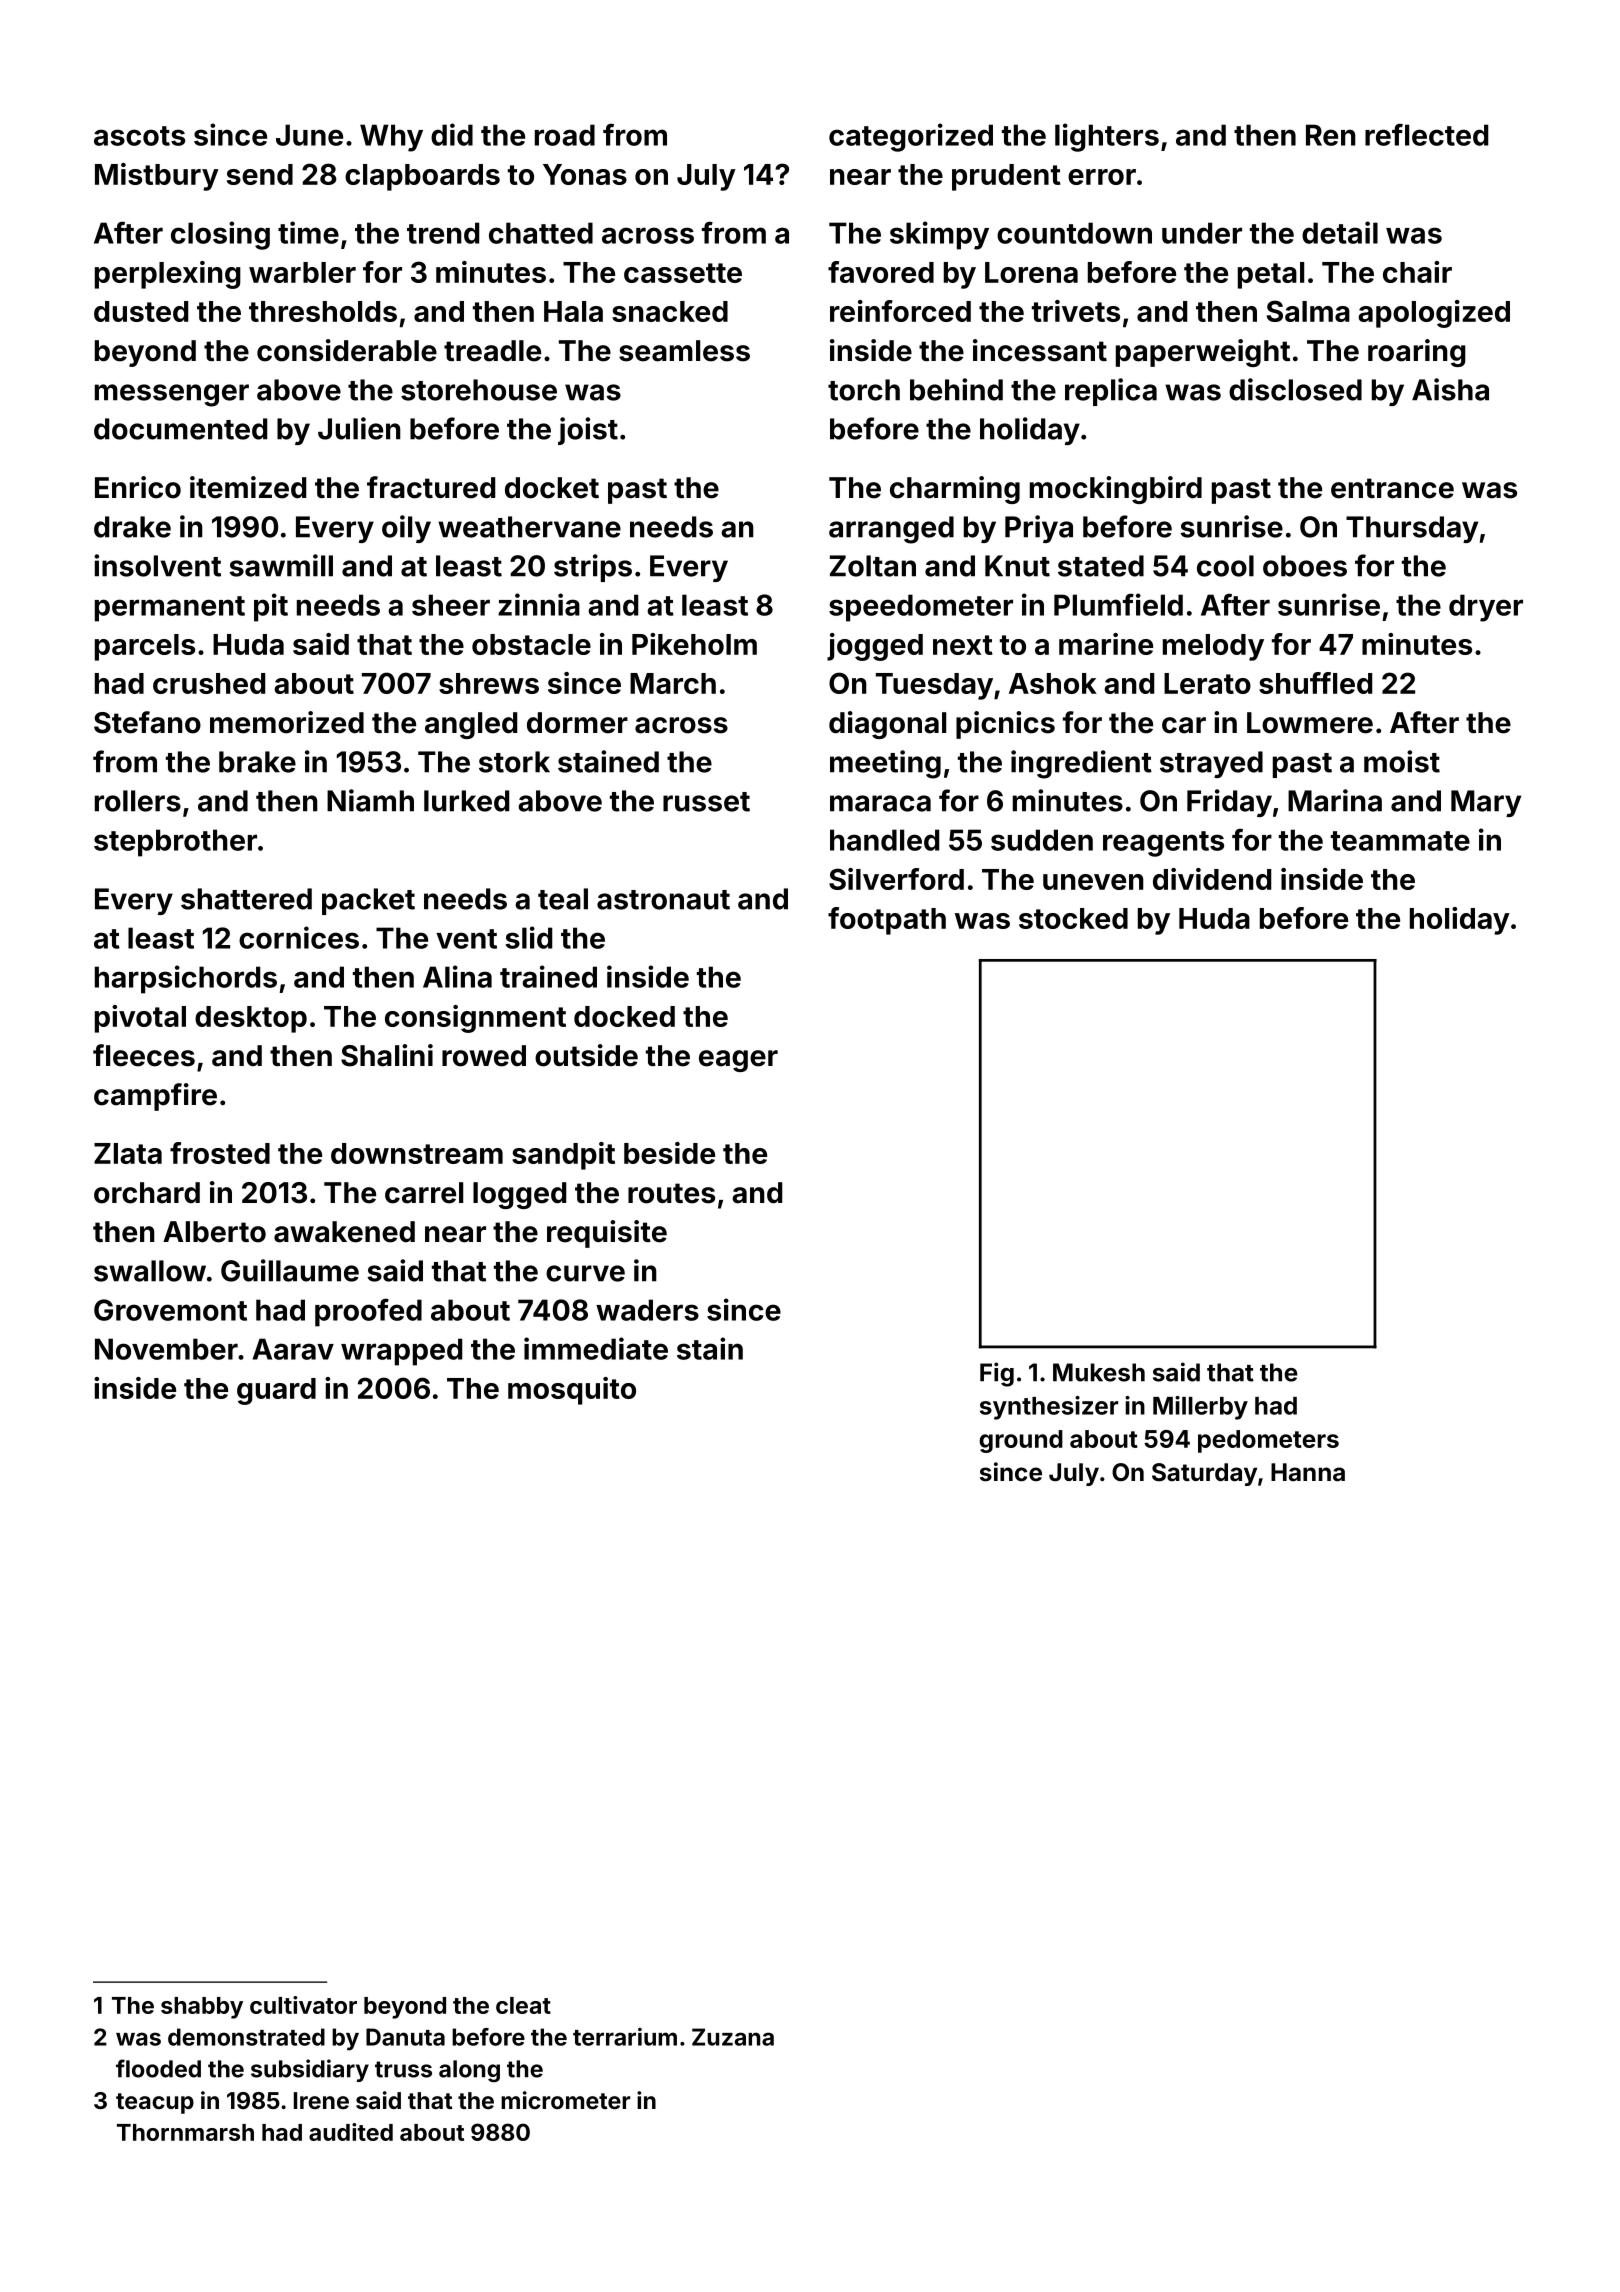 Image resolution: width=1620 pixels, height=2292 pixels. Describe the element at coordinates (911, 137) in the screenshot. I see `categorized` at that location.
